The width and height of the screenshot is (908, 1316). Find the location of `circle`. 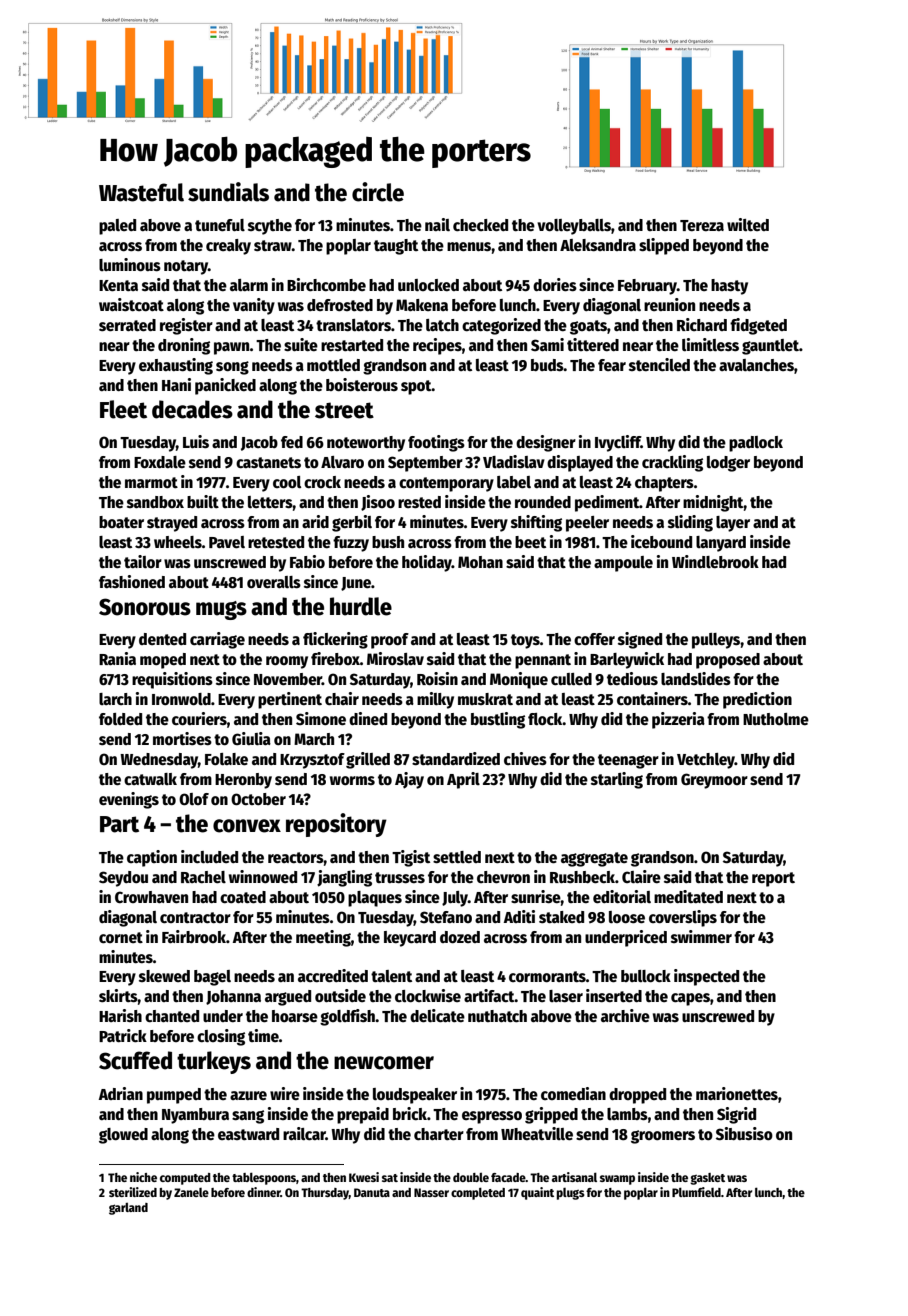

circle is located at coordinates (378, 192).
